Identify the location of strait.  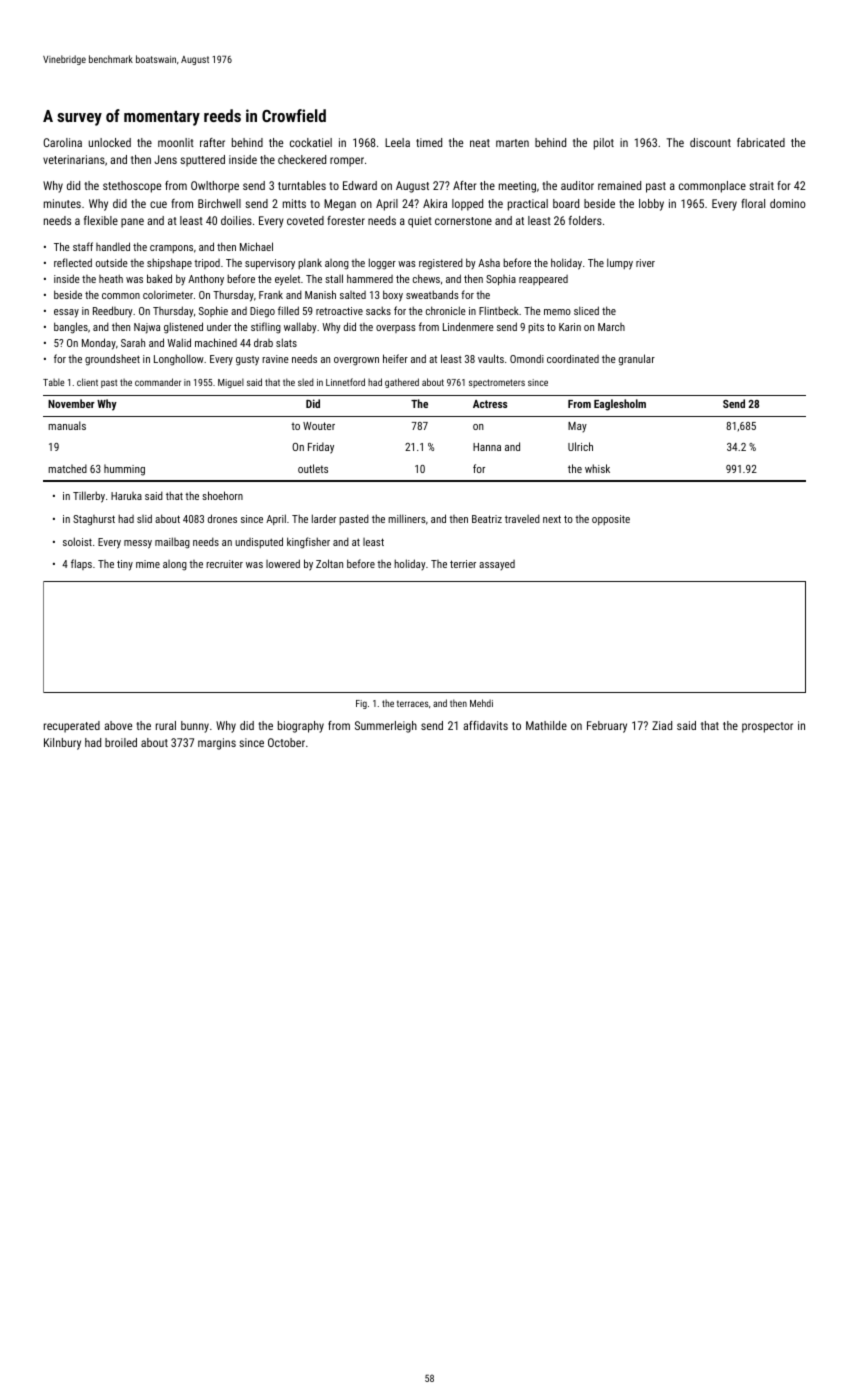
(761, 185).
